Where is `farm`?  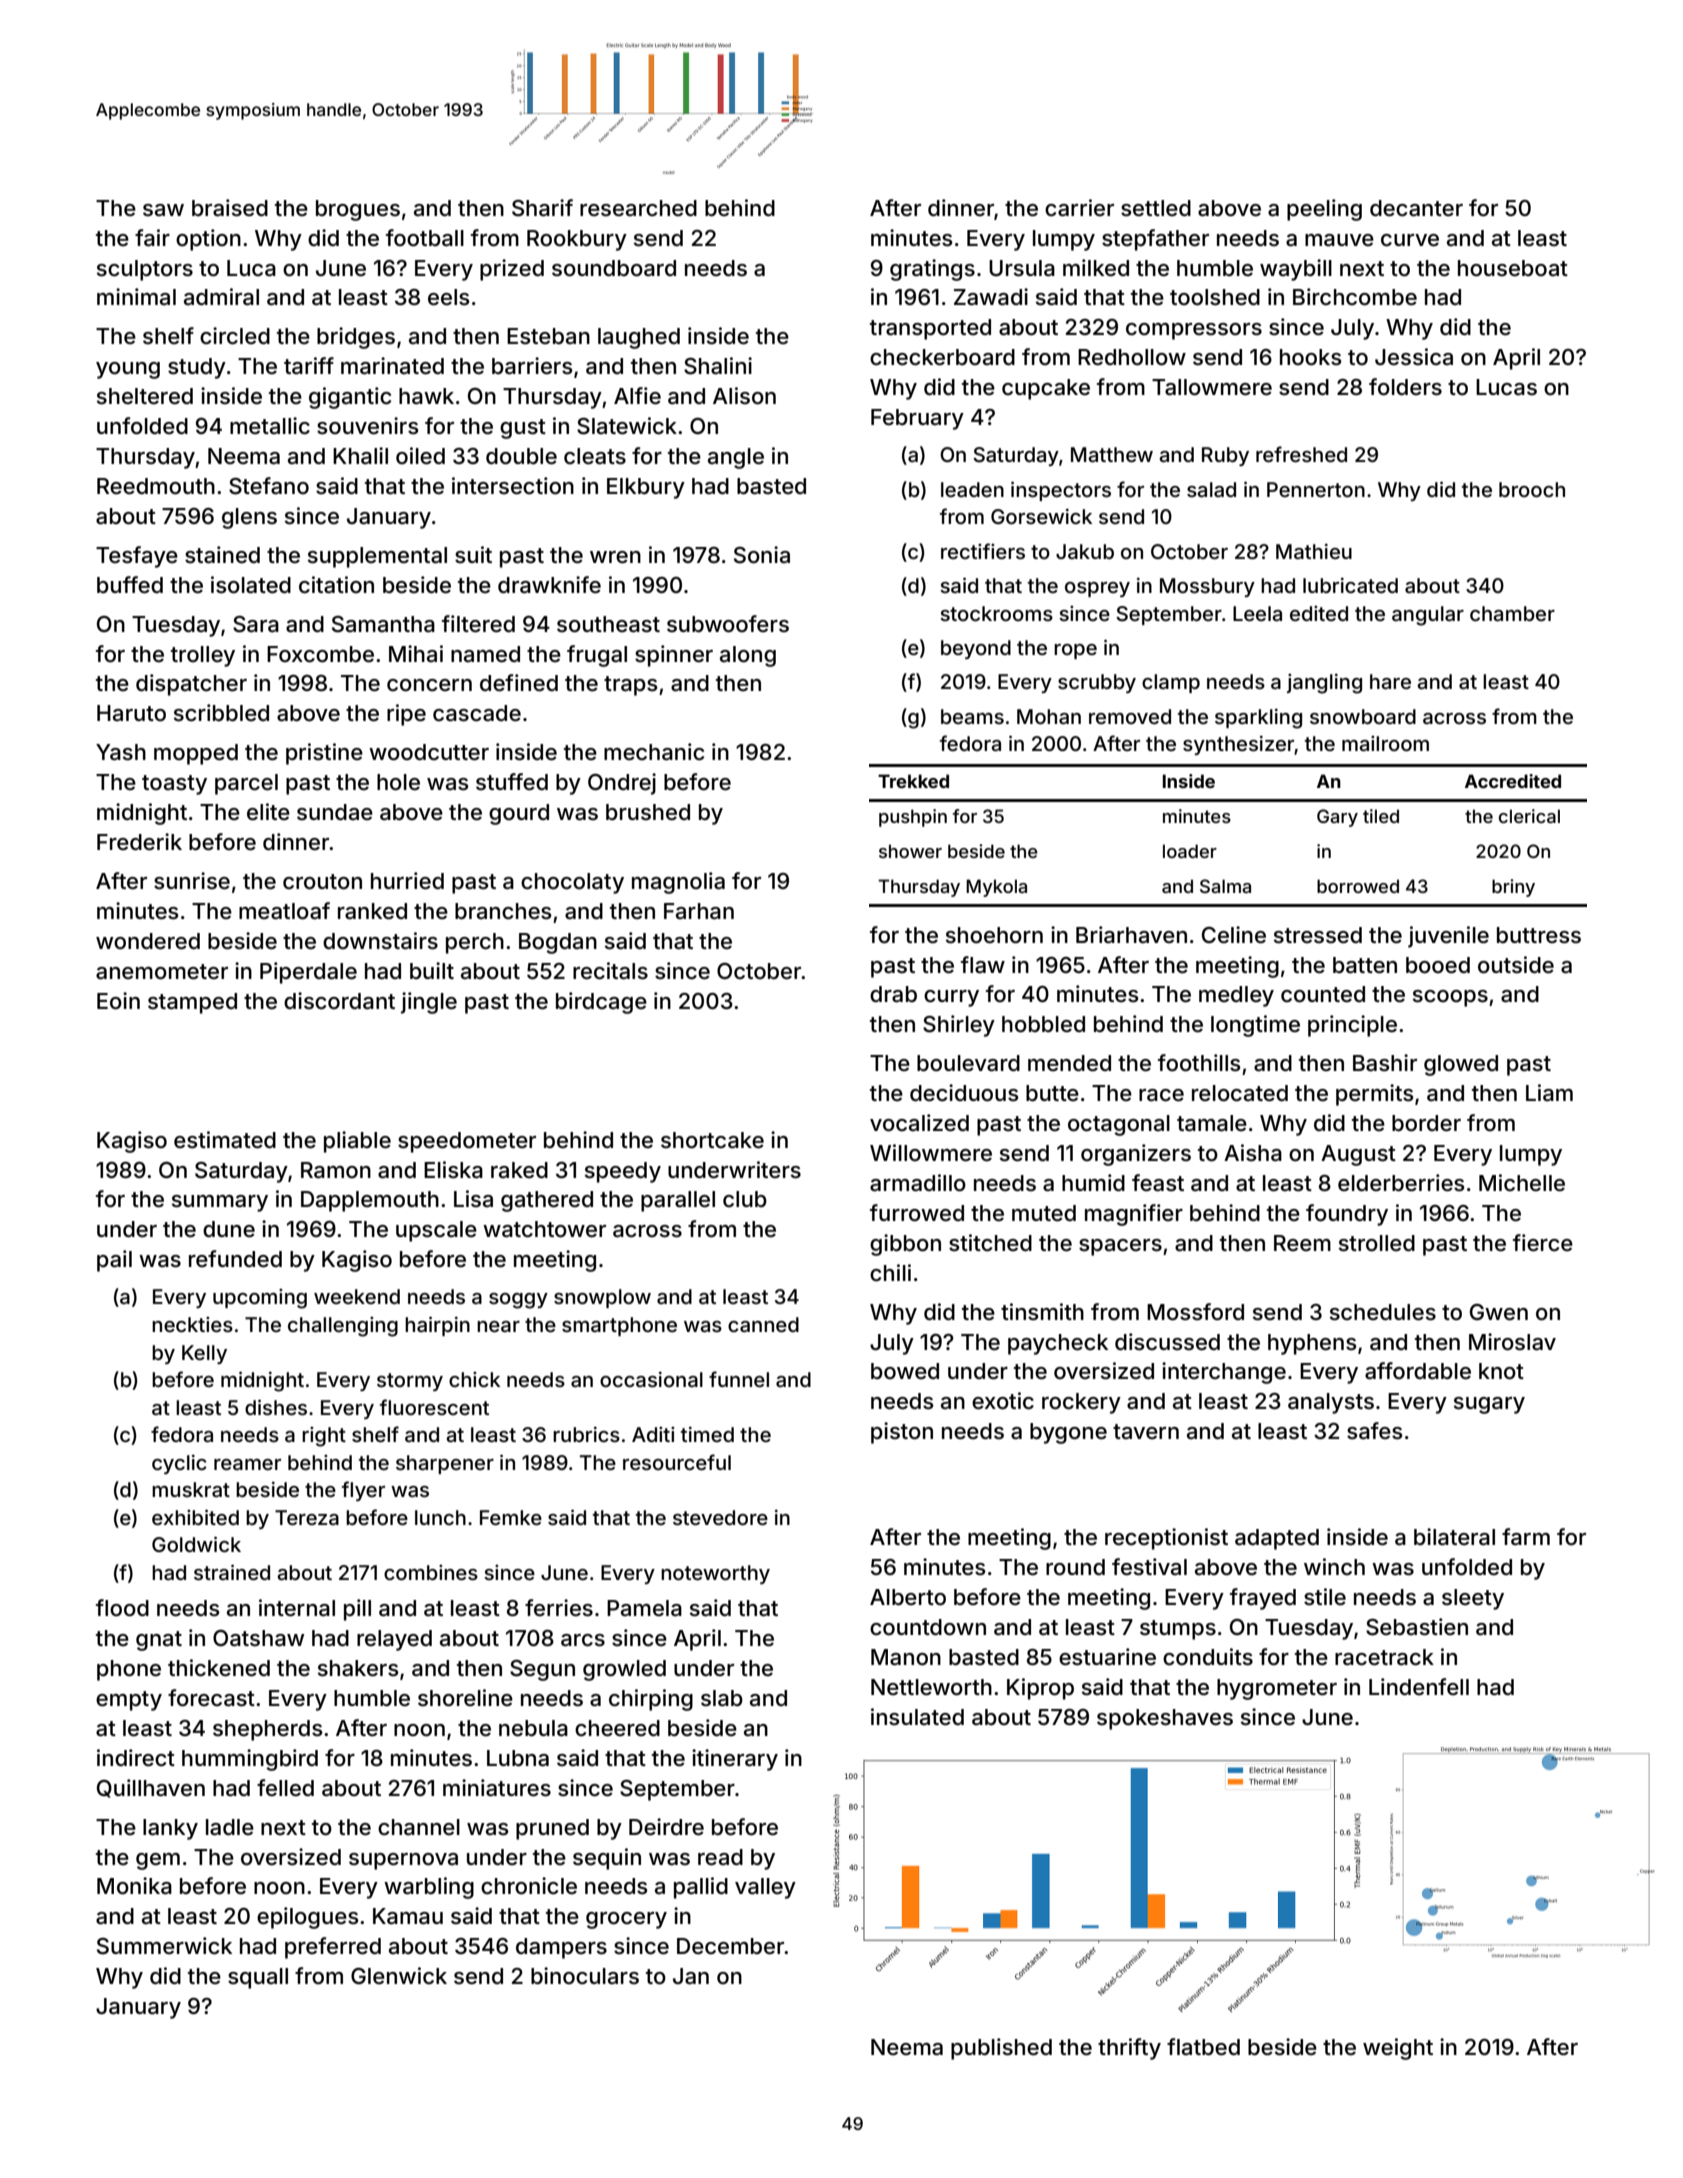
farm is located at coordinates (1526, 1537).
